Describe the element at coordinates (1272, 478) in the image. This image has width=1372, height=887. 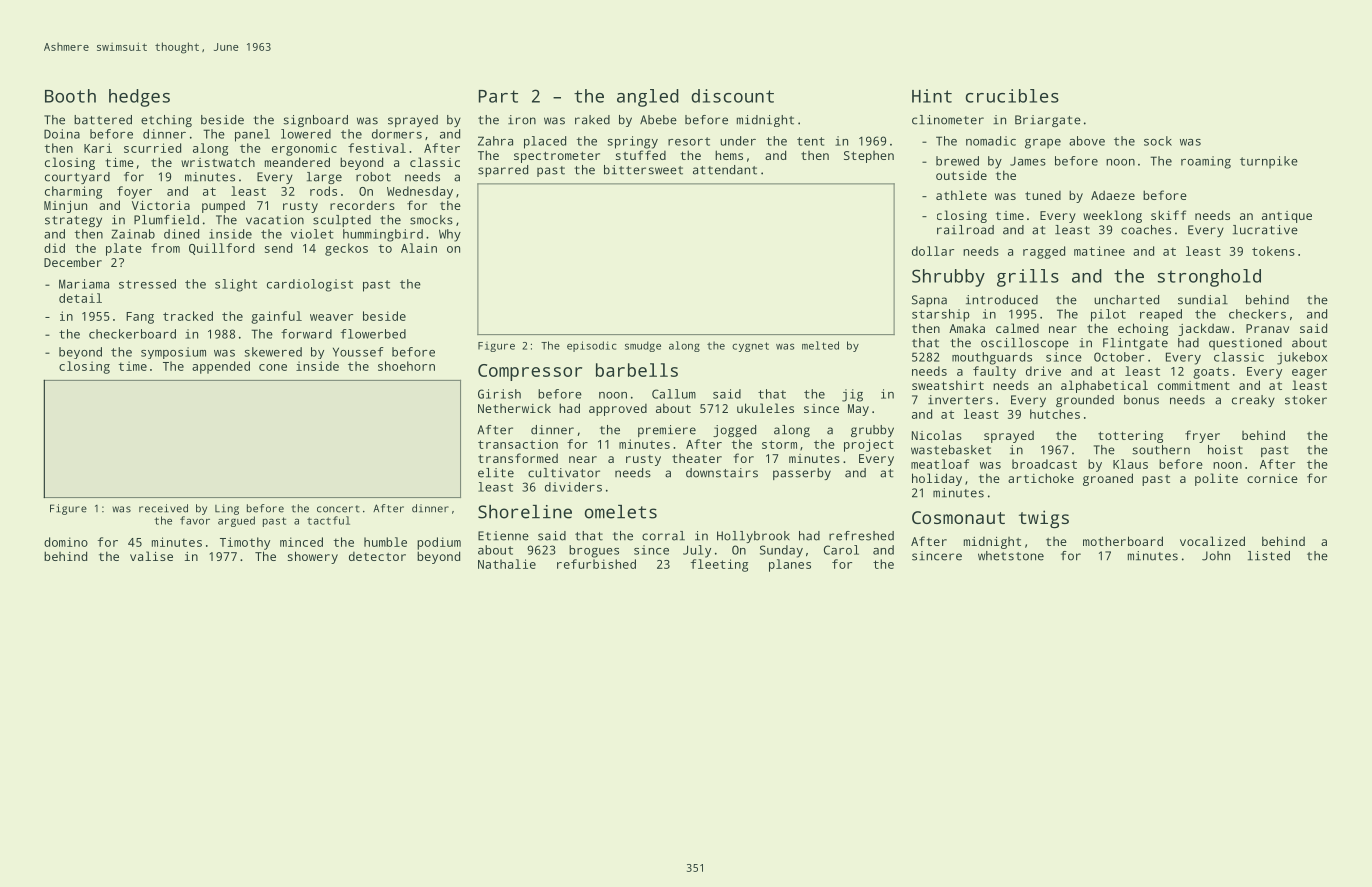
I see `cornice` at that location.
